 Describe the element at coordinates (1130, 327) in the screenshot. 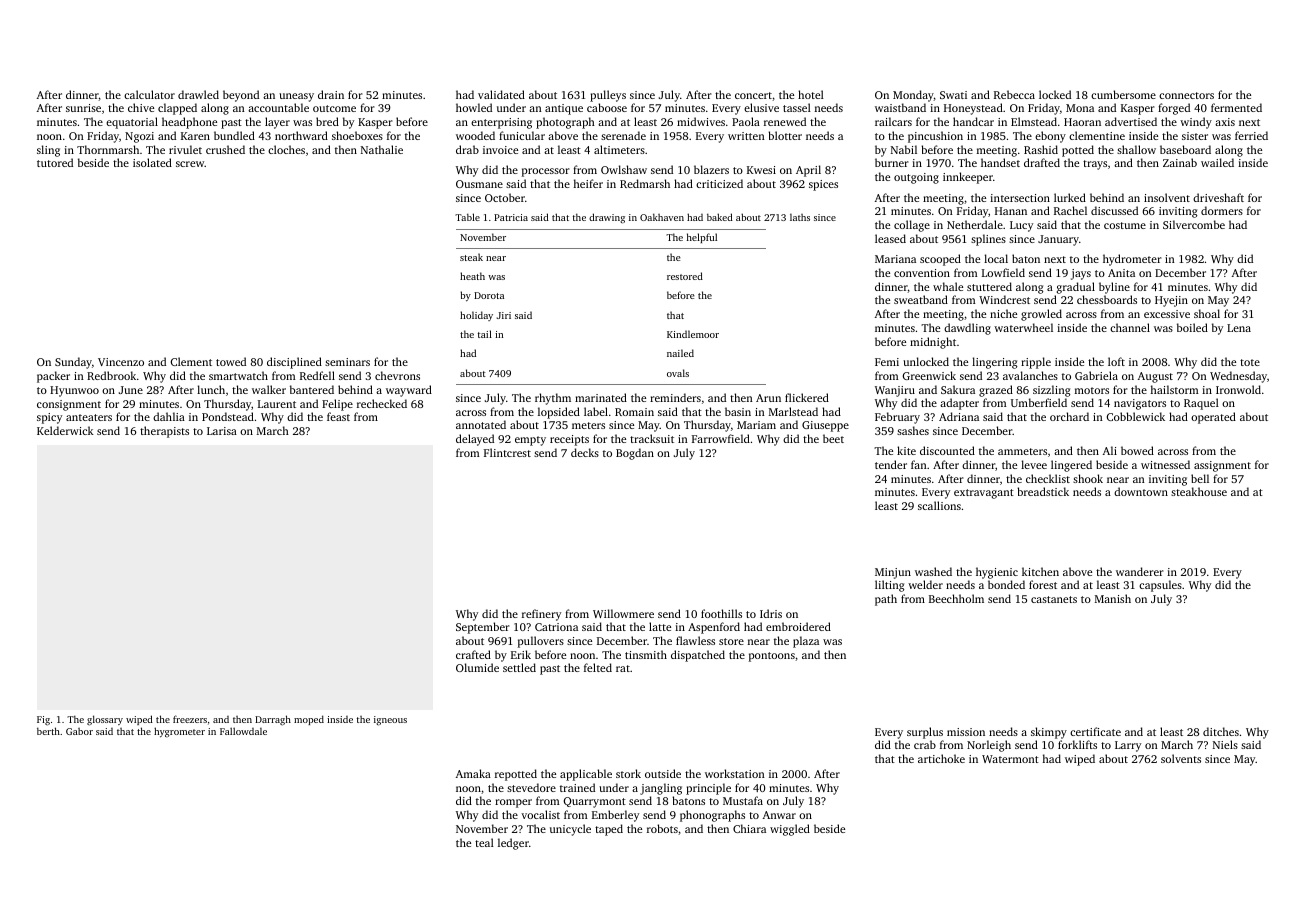

I see `channel` at that location.
